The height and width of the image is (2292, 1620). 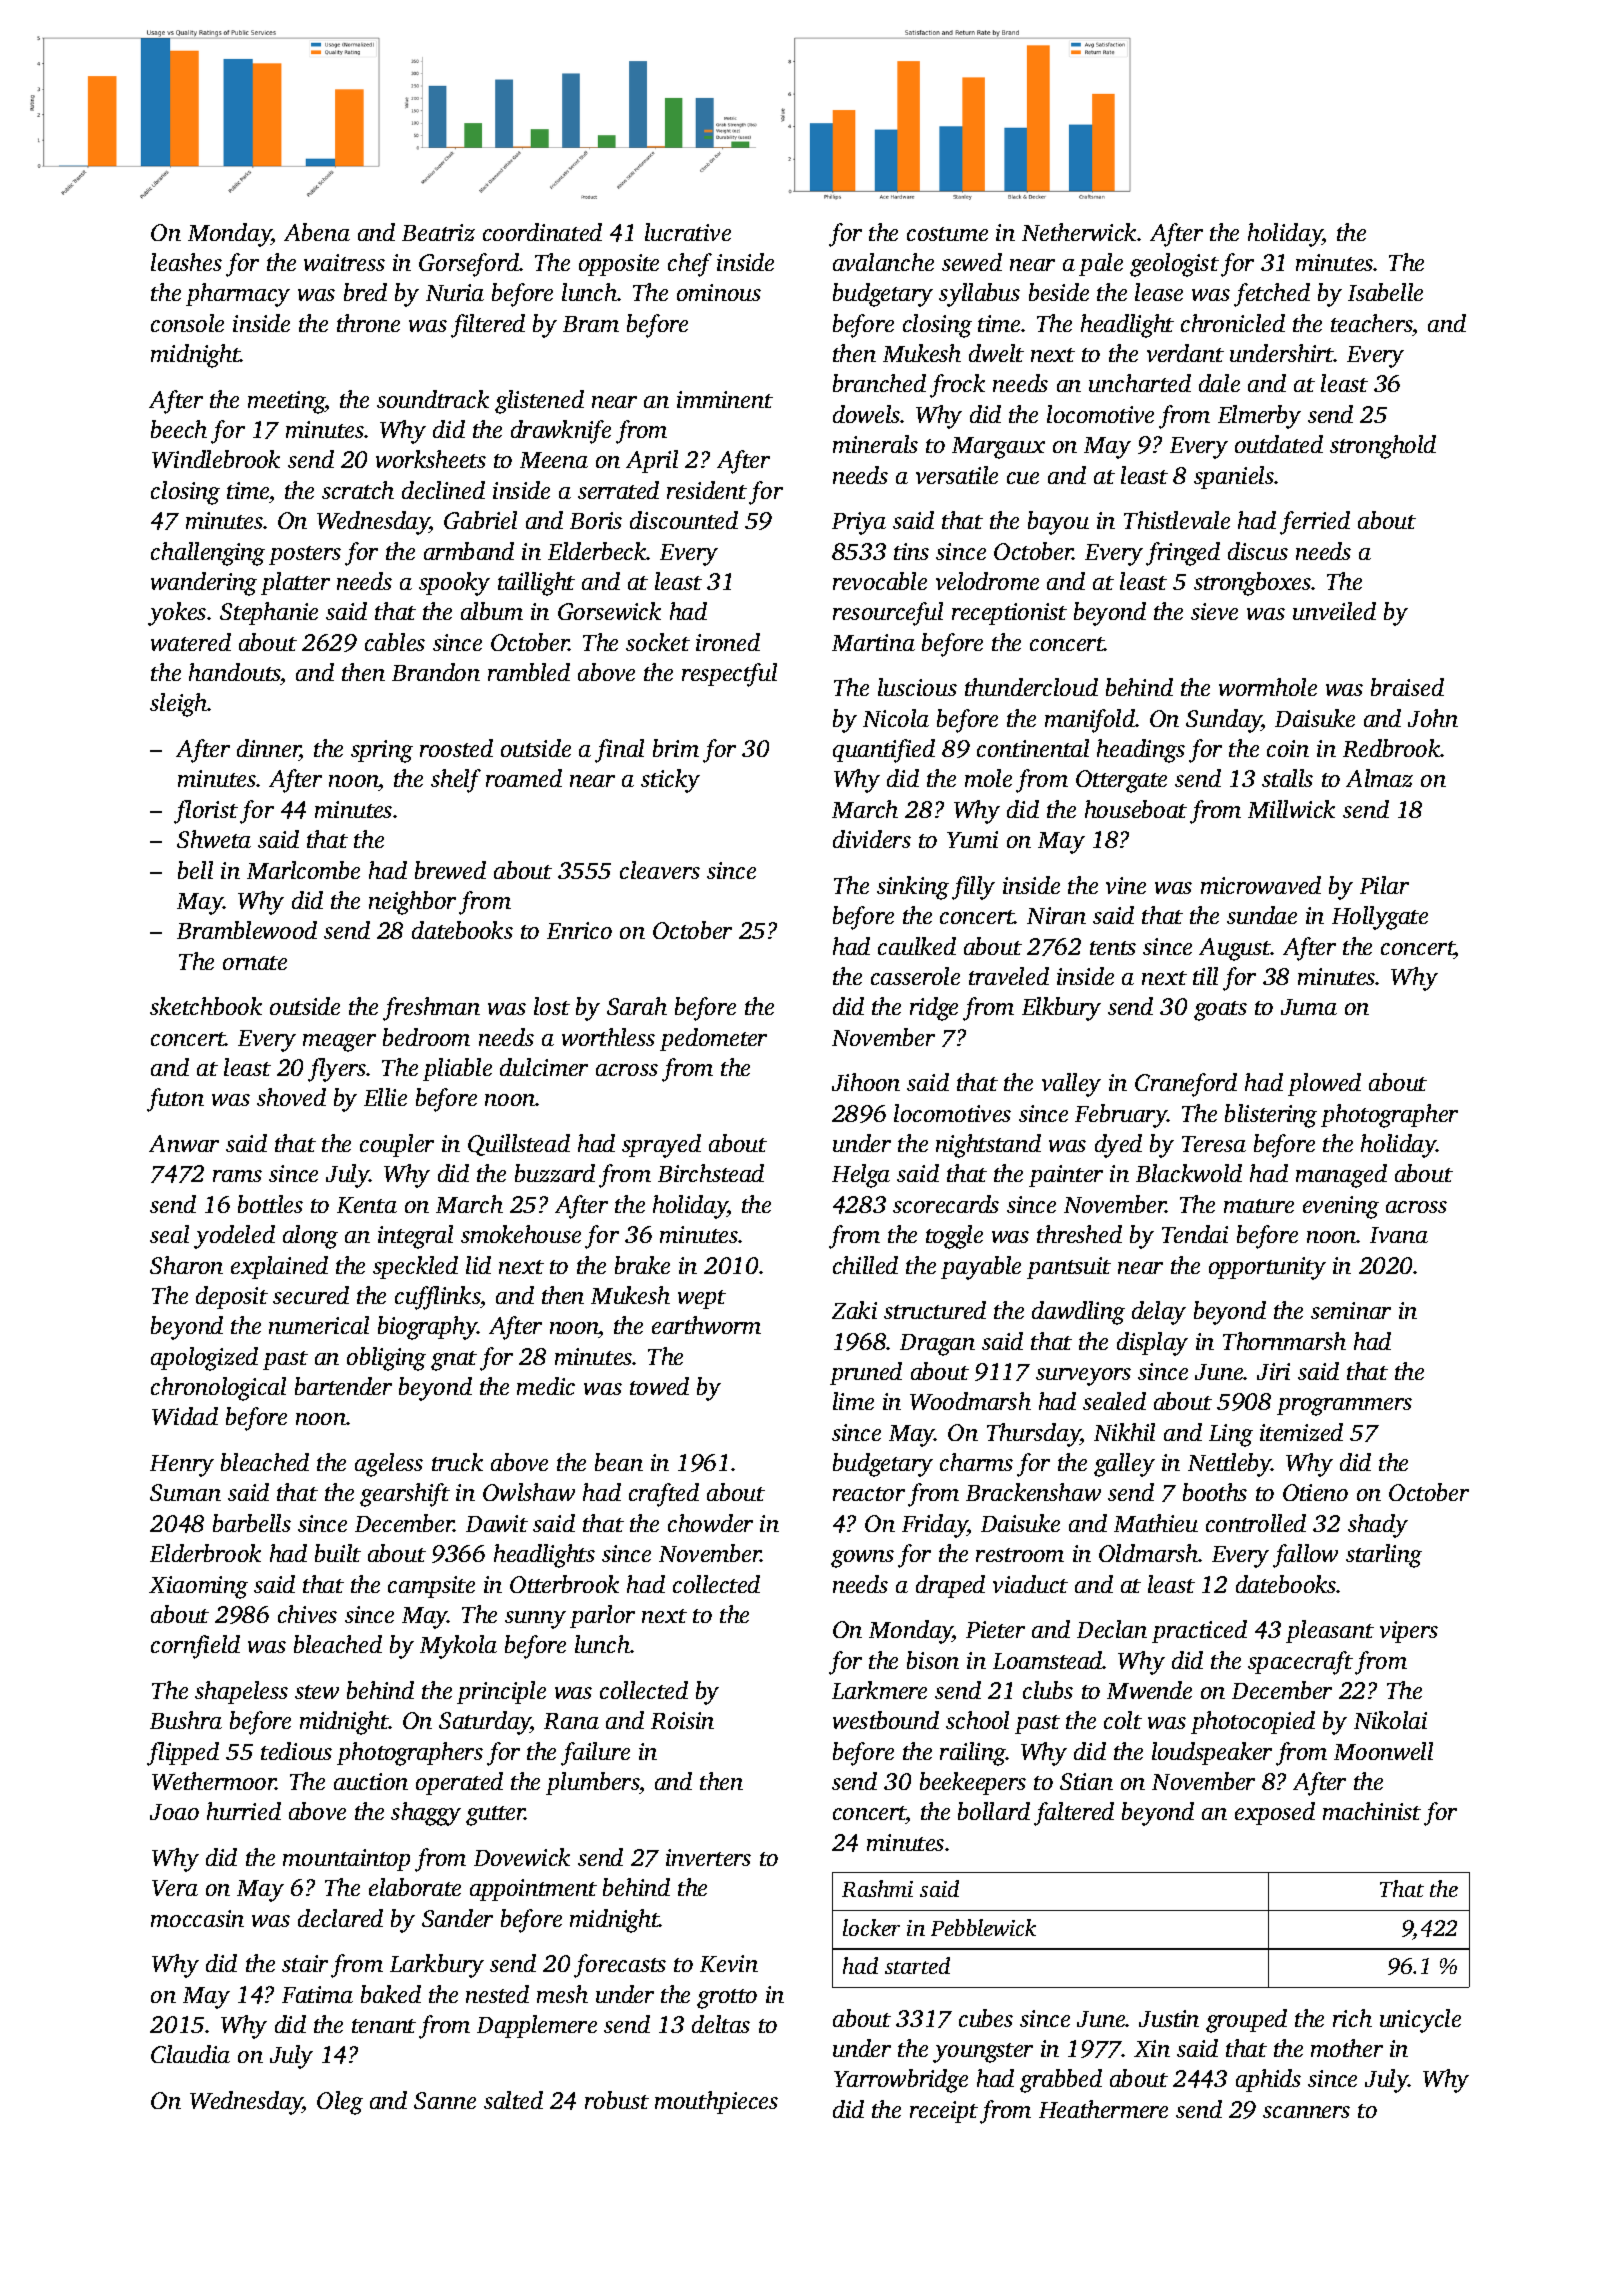 I want to click on Claudia, so click(x=190, y=2054).
